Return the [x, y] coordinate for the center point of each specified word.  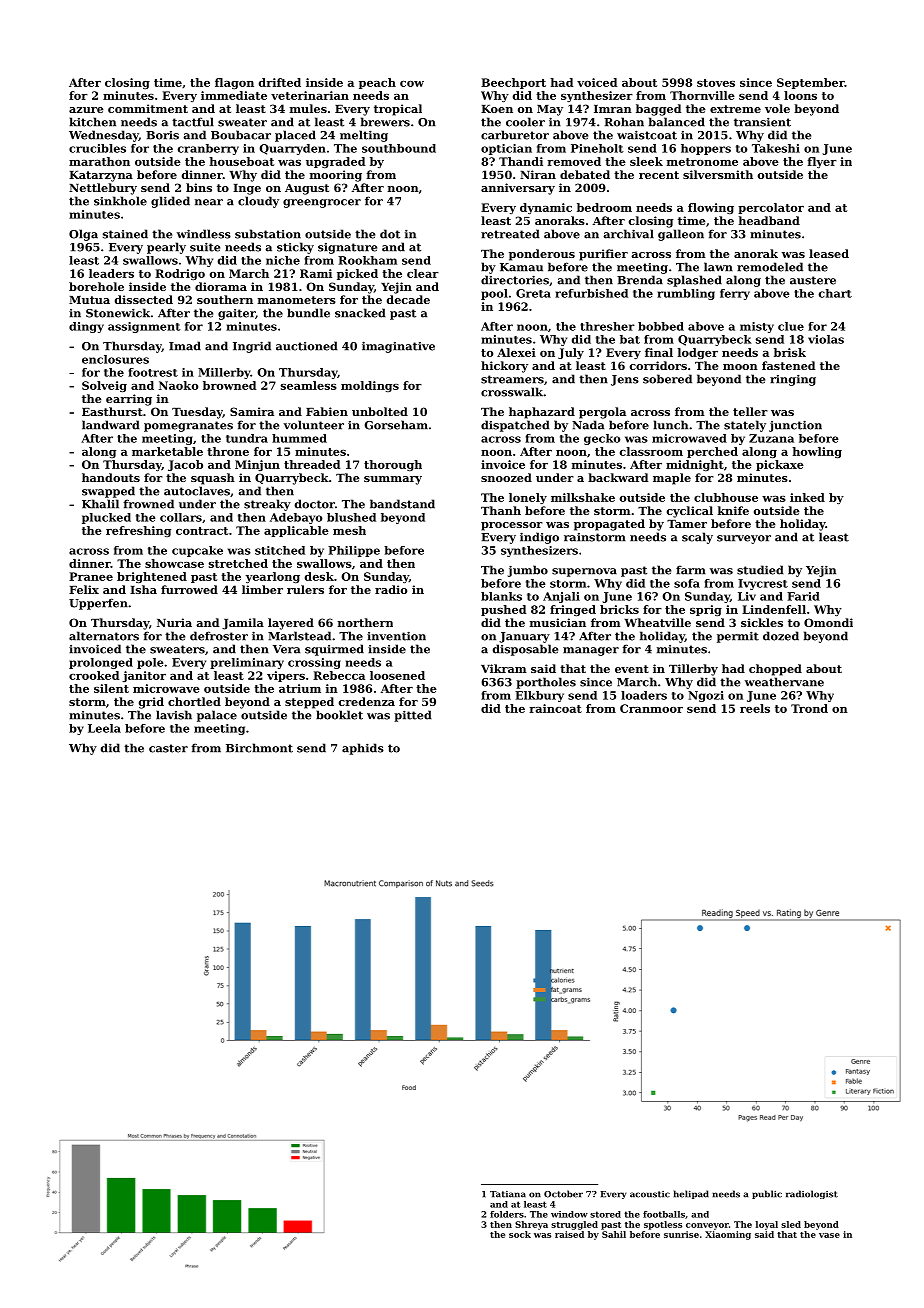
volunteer [313, 425]
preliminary [247, 663]
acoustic [650, 1194]
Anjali [561, 597]
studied [760, 570]
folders [507, 1214]
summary [393, 480]
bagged [658, 110]
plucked [106, 518]
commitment [148, 108]
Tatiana [508, 1194]
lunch [670, 425]
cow [412, 84]
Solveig [104, 386]
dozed [781, 636]
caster [168, 748]
